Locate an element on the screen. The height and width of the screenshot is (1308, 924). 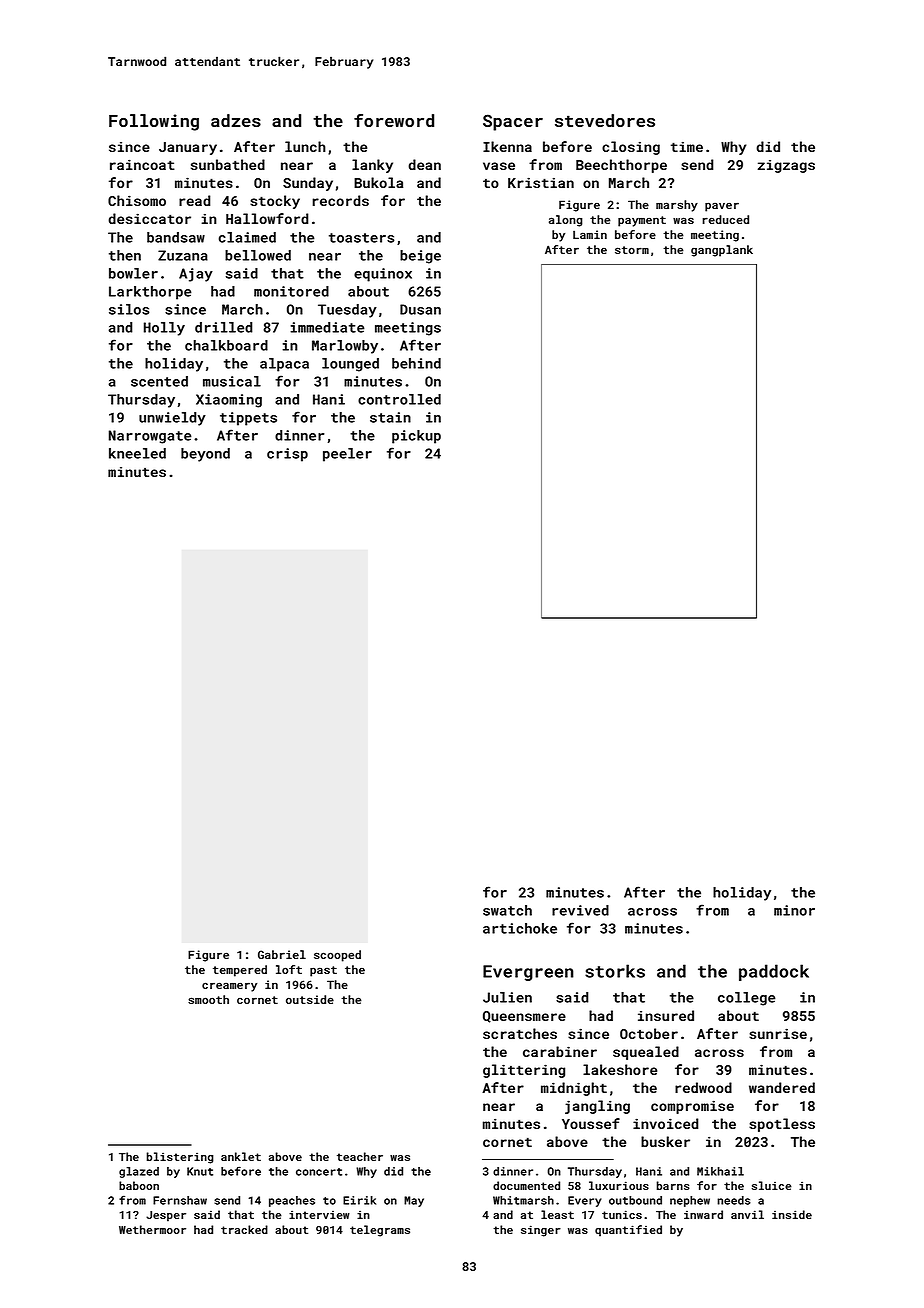
swatch is located at coordinates (507, 910).
